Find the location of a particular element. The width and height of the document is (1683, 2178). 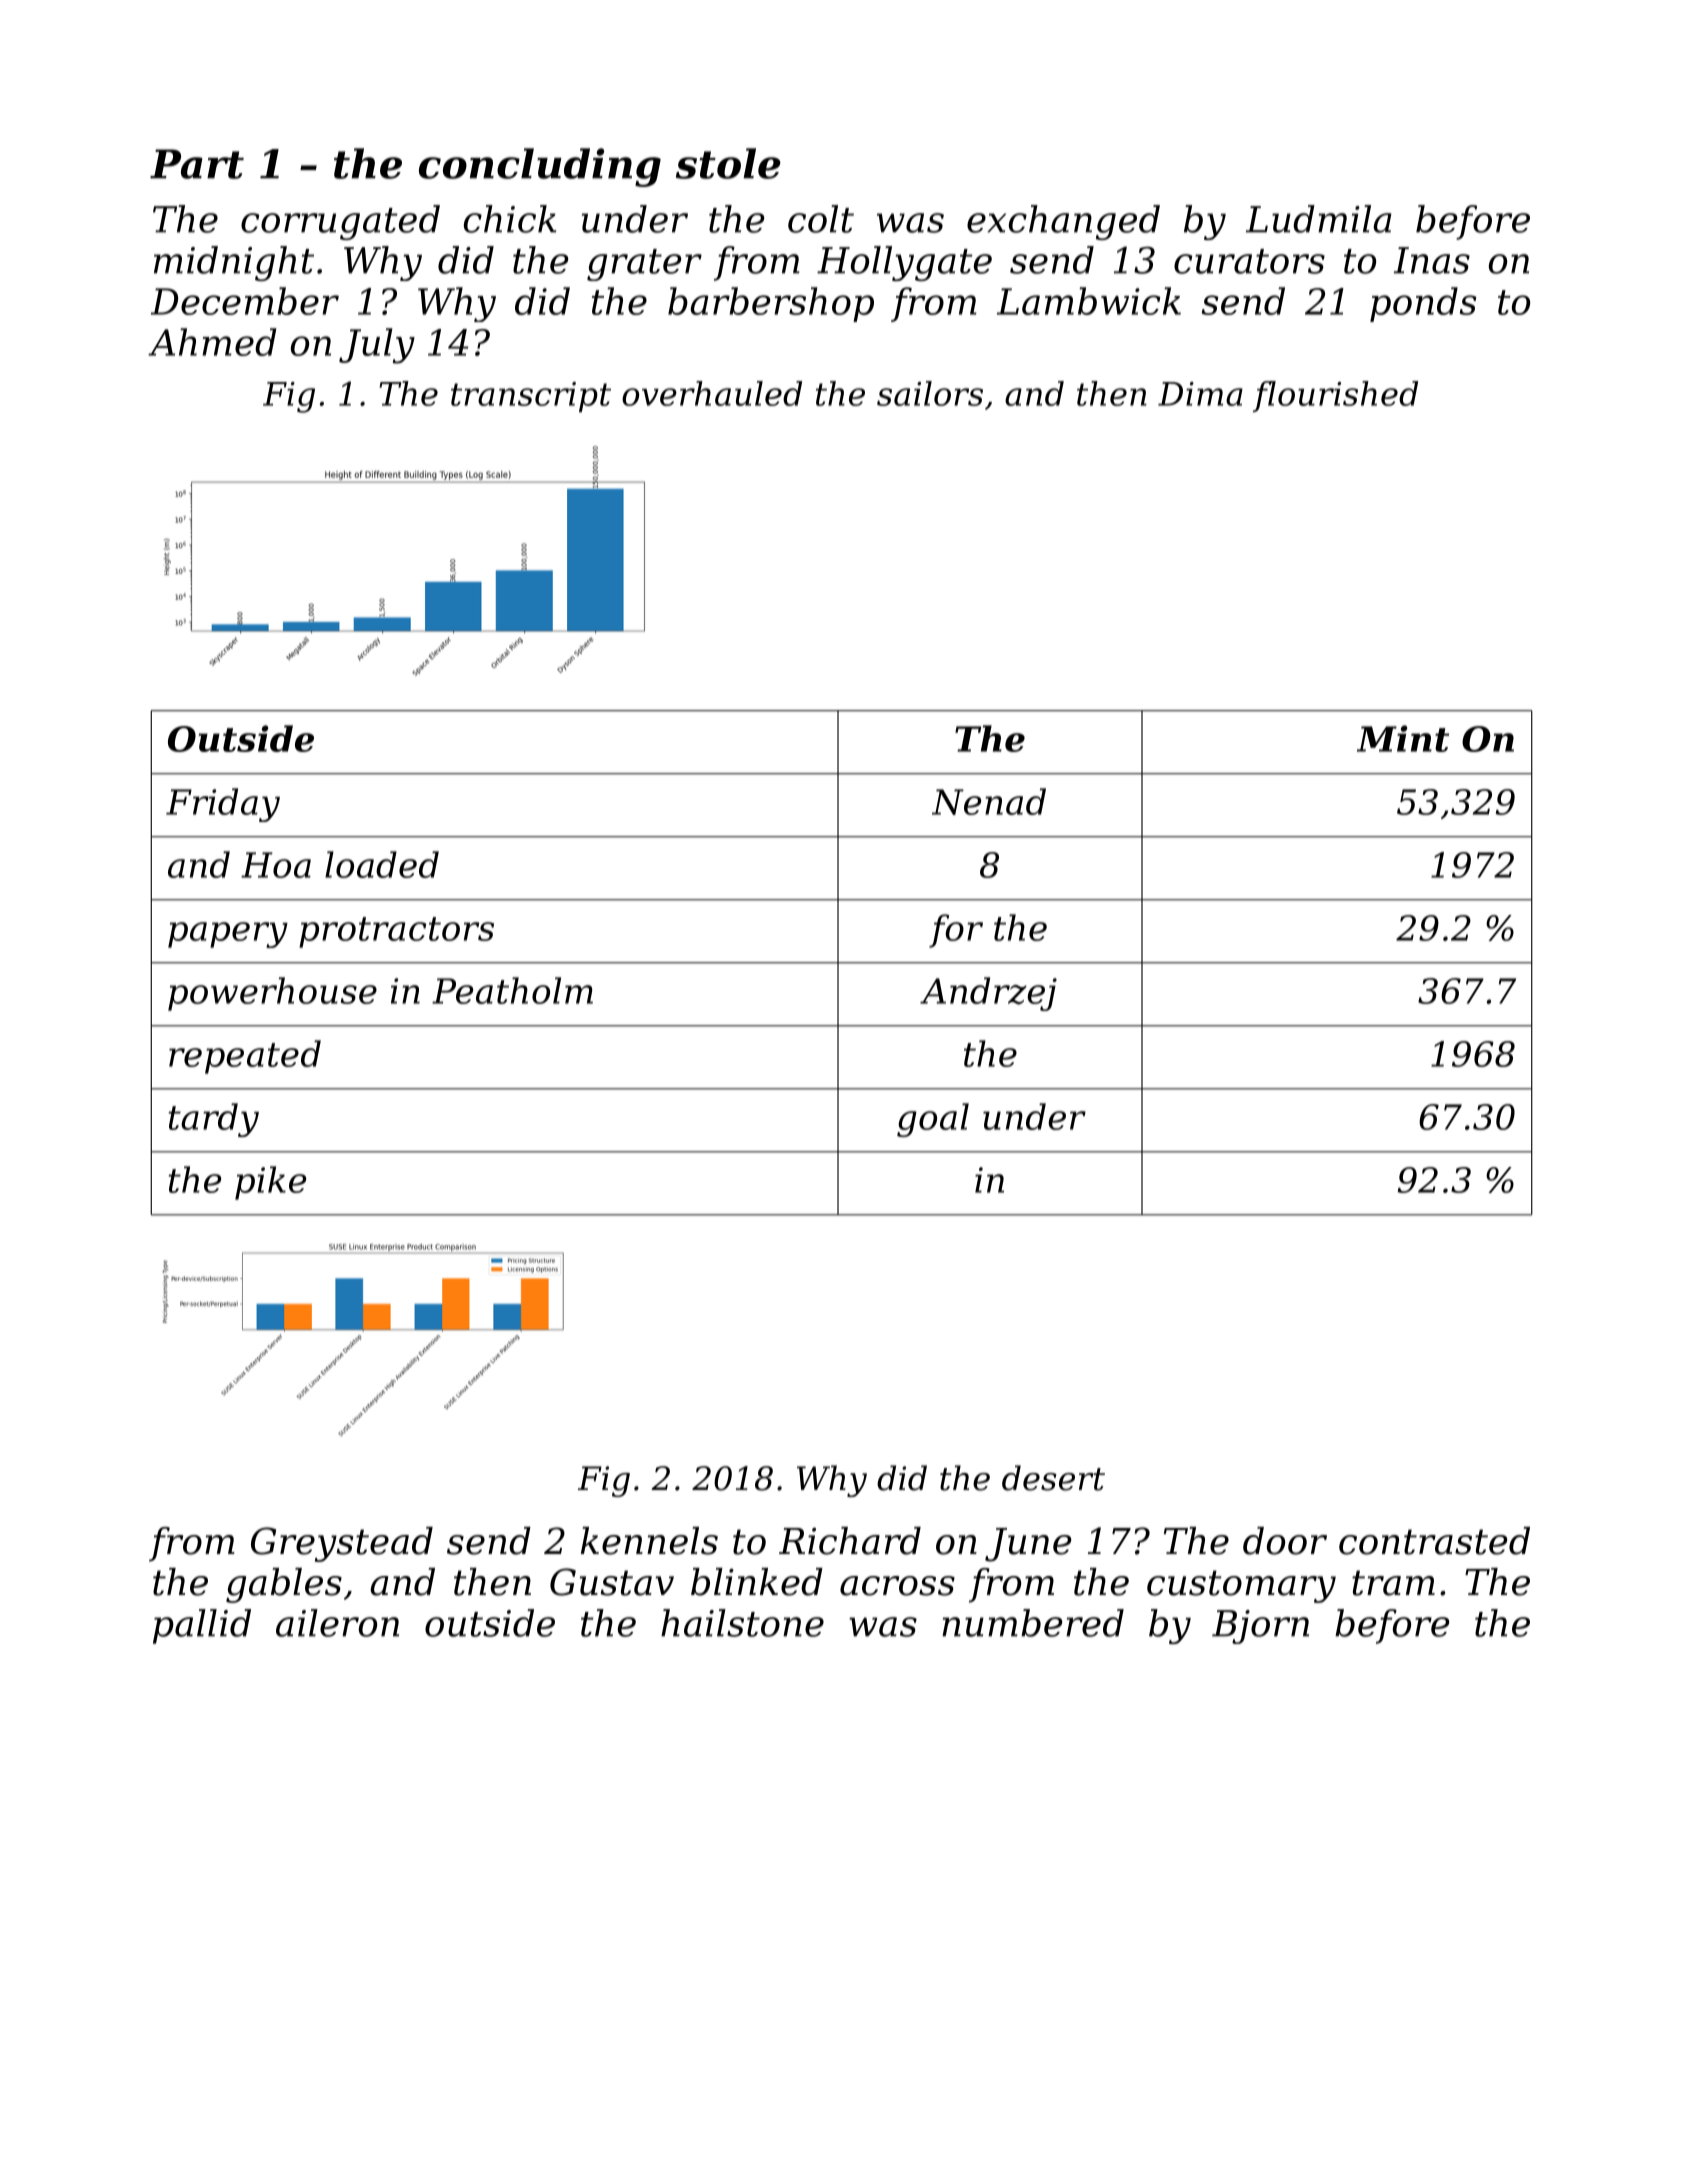

grater is located at coordinates (644, 265).
